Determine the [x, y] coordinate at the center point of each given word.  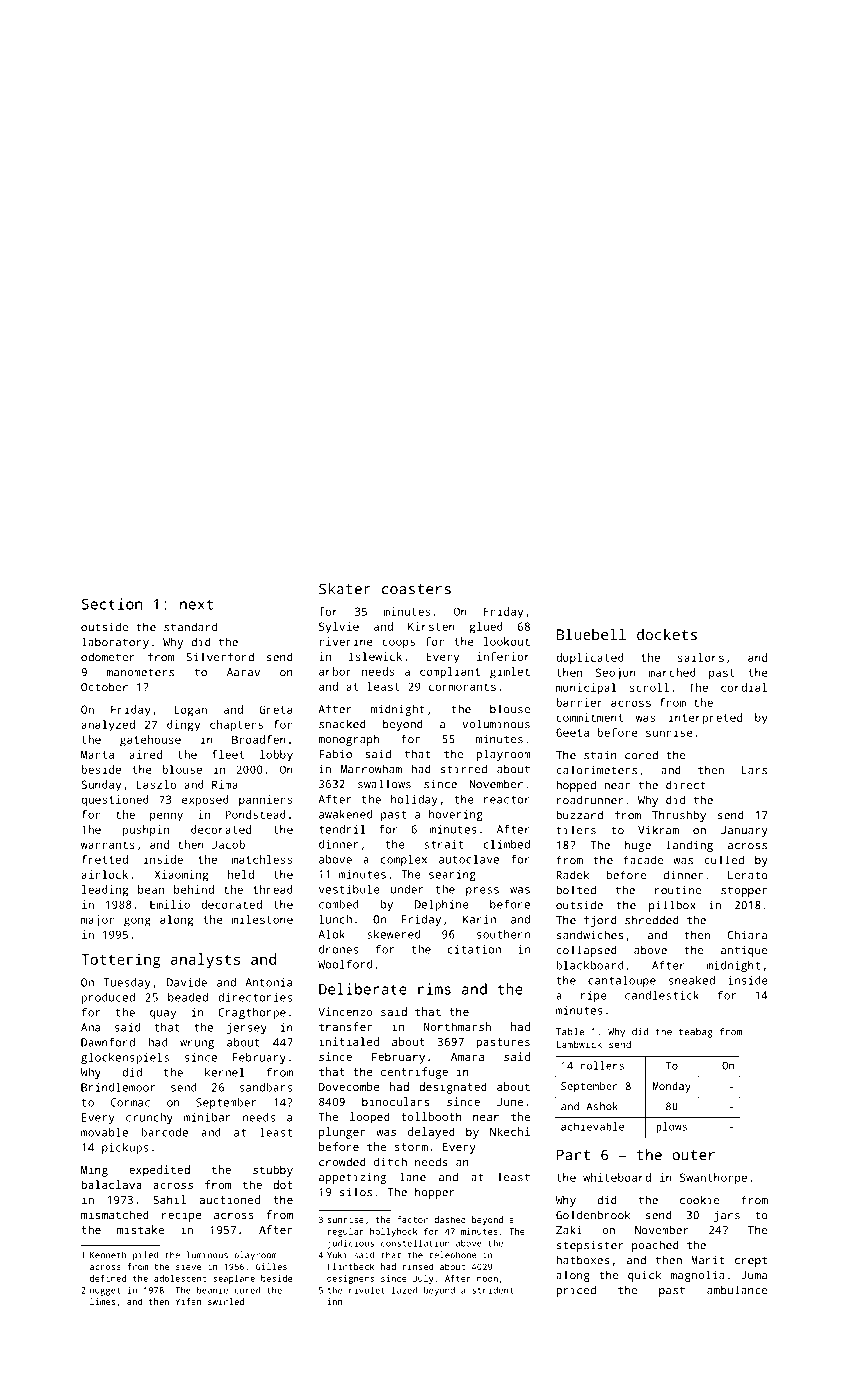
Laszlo [156, 784]
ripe [594, 996]
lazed [404, 1290]
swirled [226, 1301]
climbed [506, 844]
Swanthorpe [713, 1179]
